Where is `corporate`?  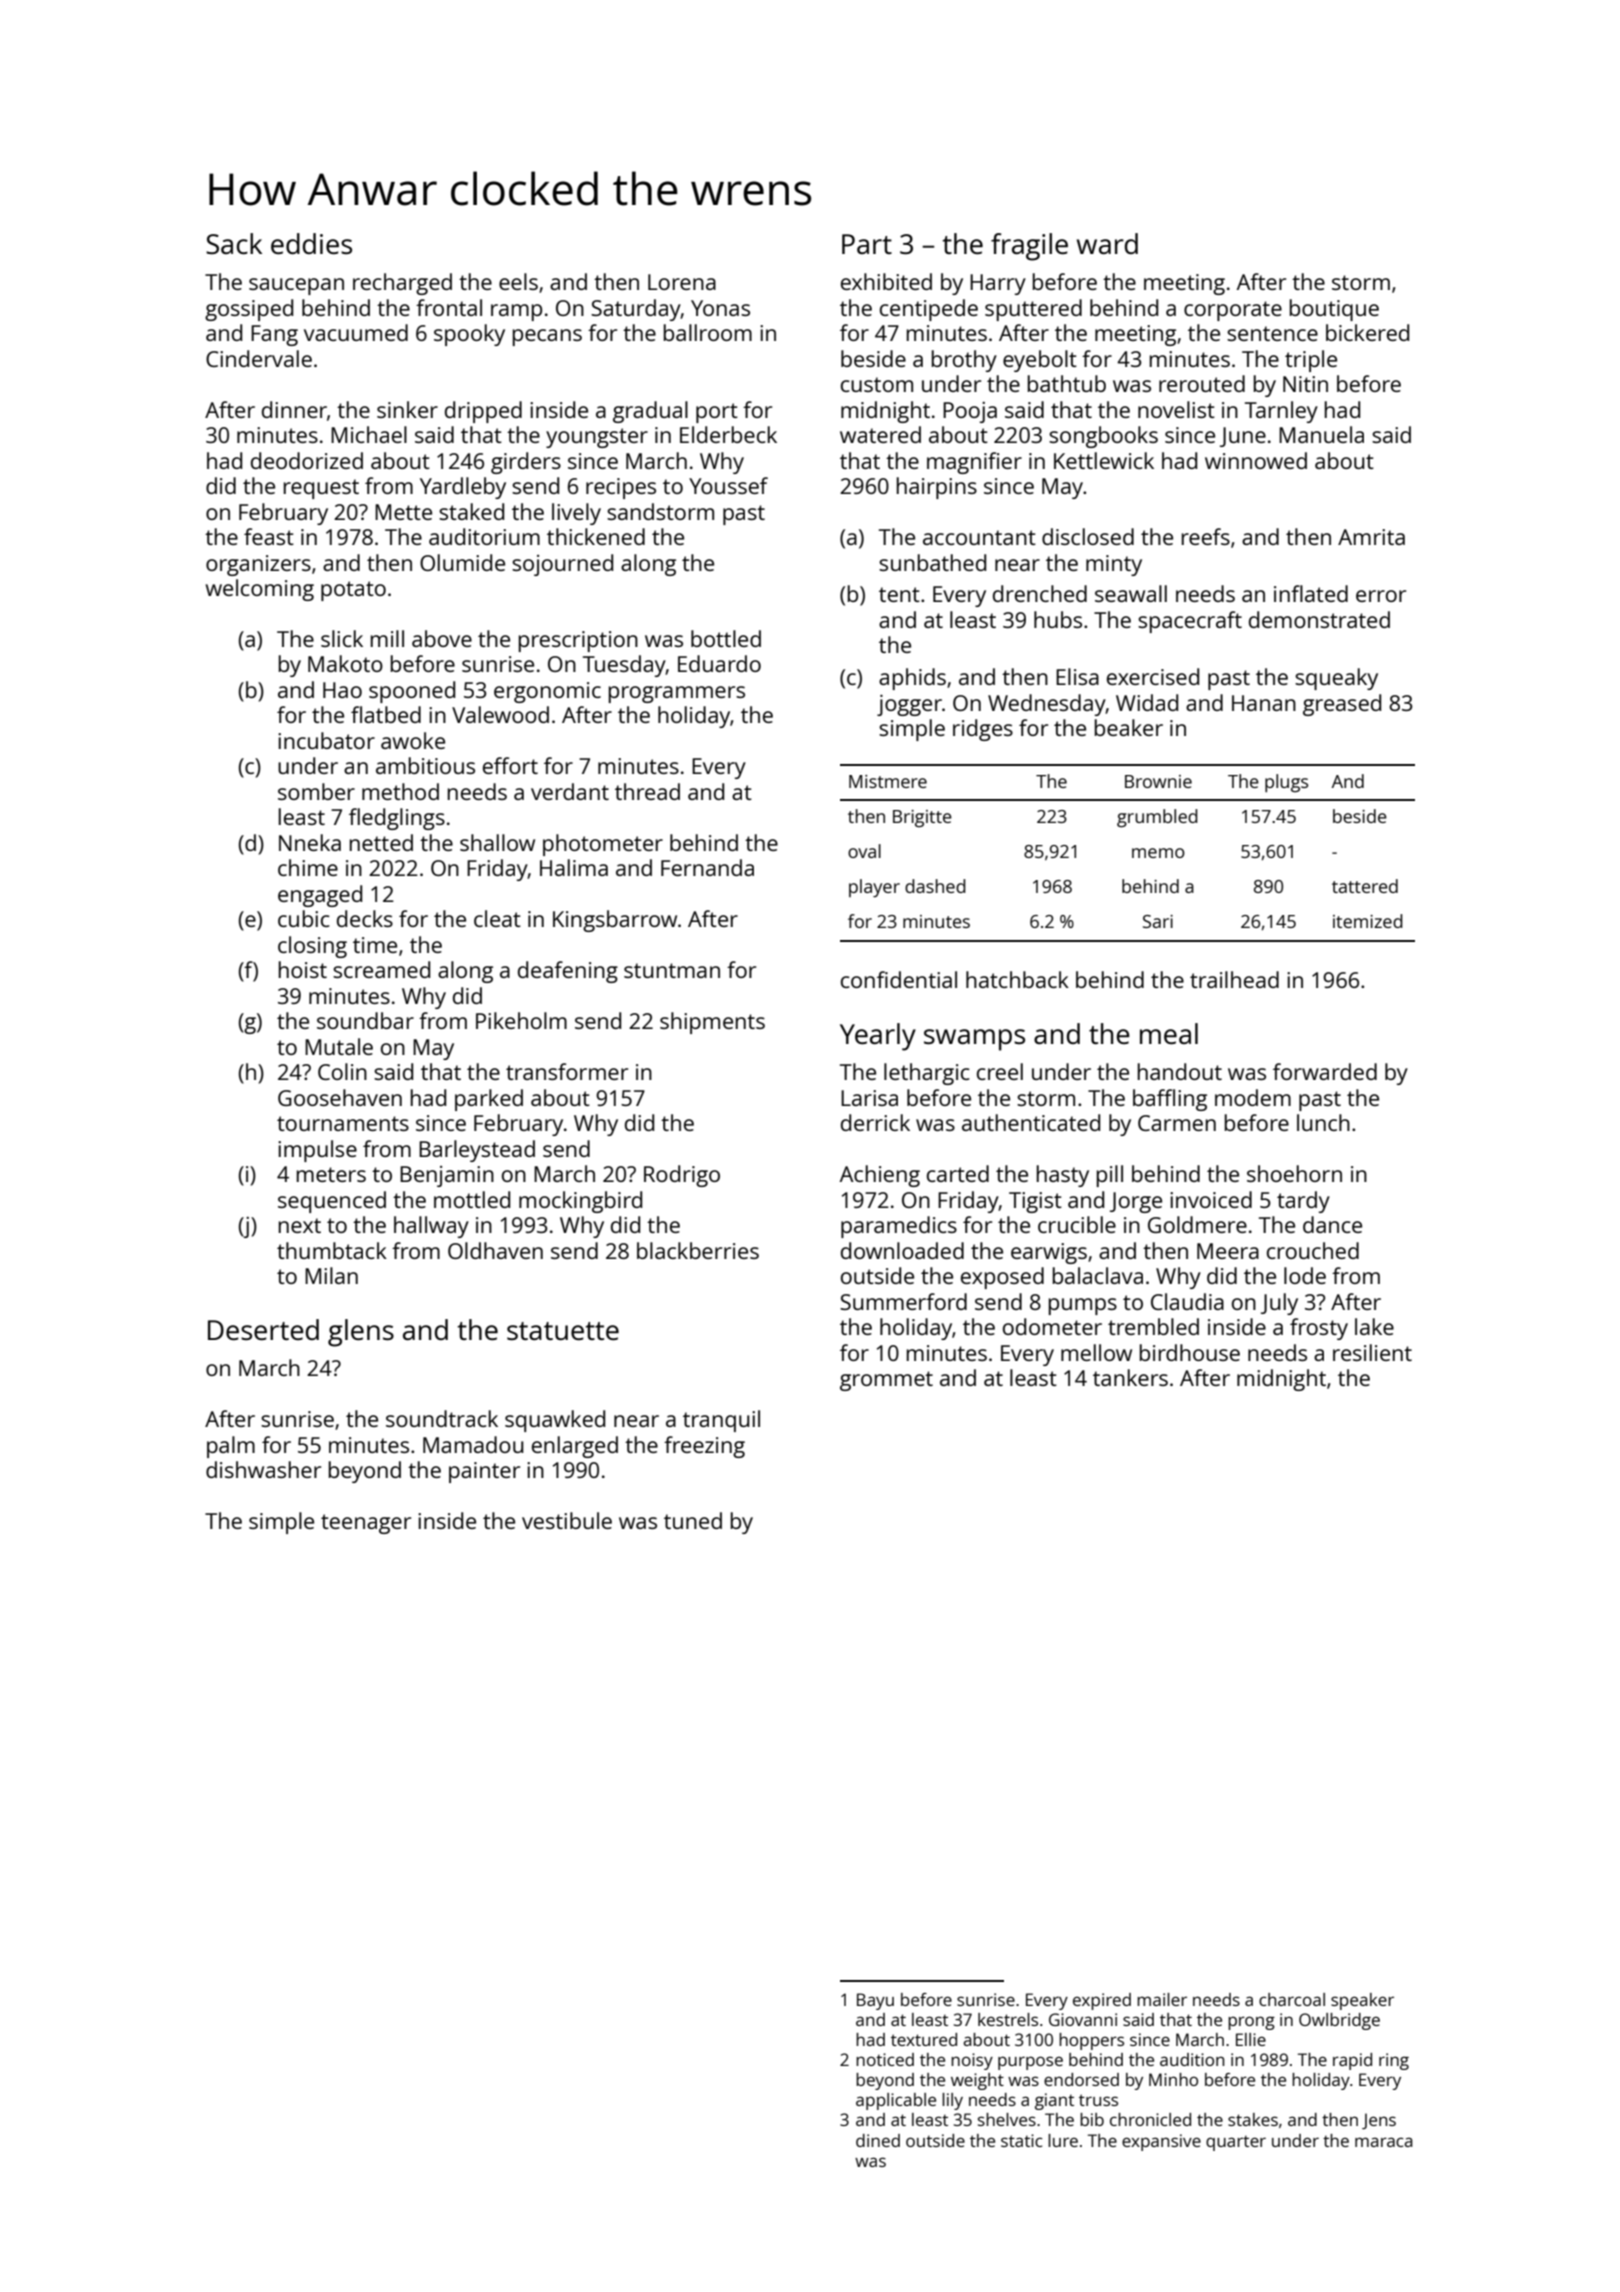 corporate is located at coordinates (1233, 311).
